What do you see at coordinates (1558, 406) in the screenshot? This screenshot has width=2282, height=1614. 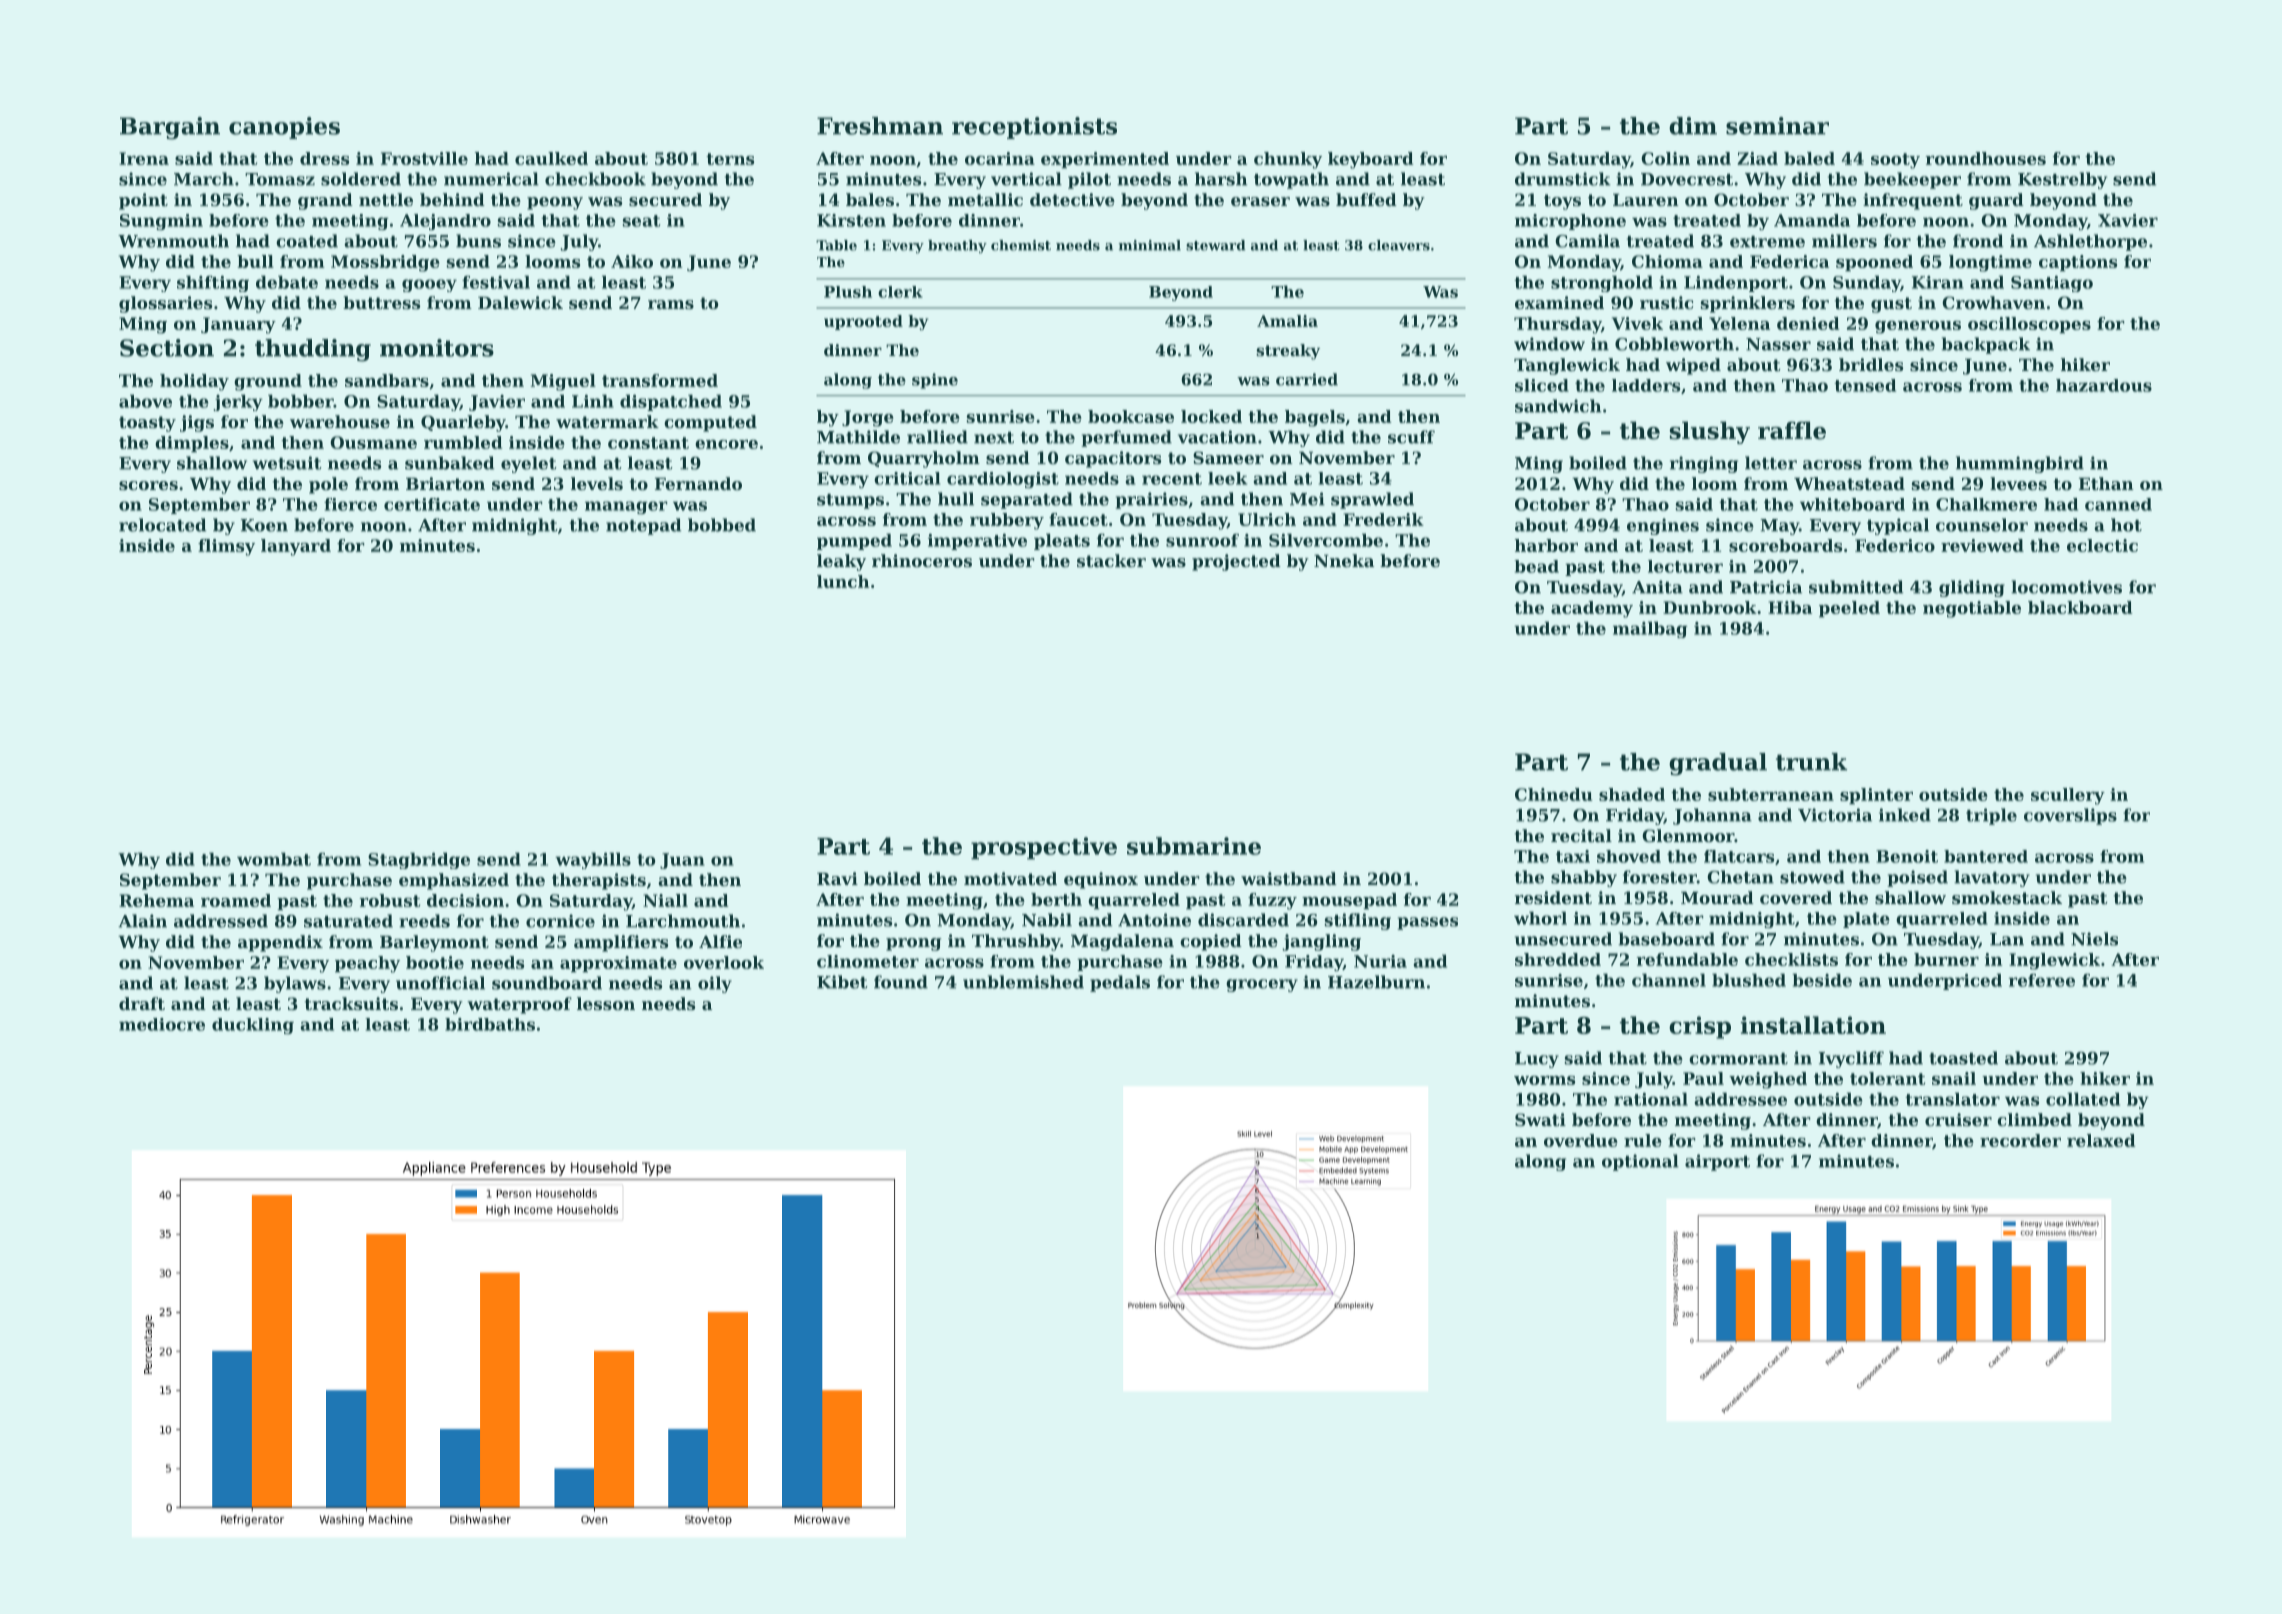 I see `sandwich` at bounding box center [1558, 406].
